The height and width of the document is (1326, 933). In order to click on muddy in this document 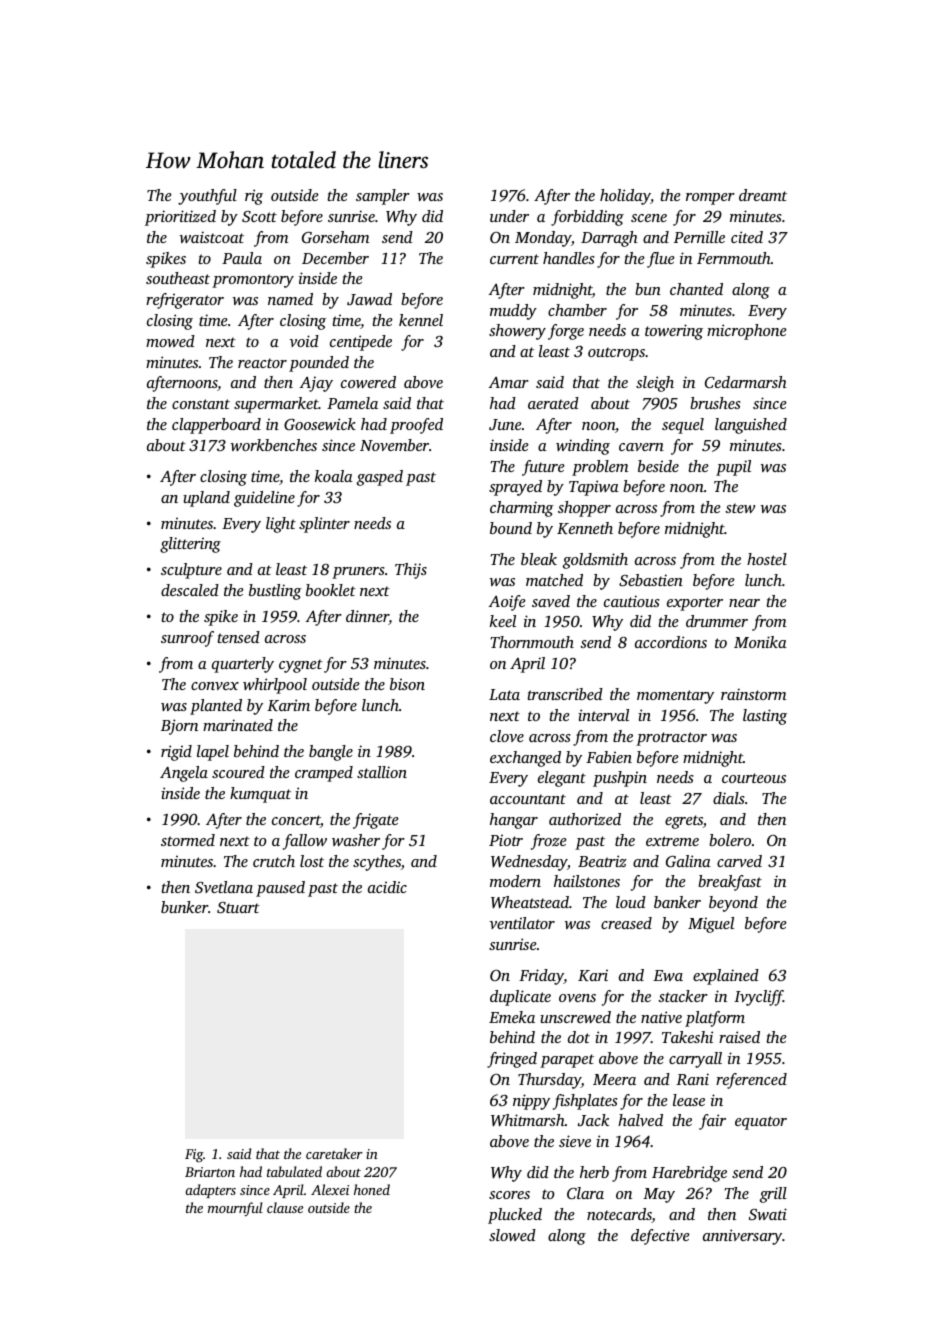, I will do `click(513, 312)`.
